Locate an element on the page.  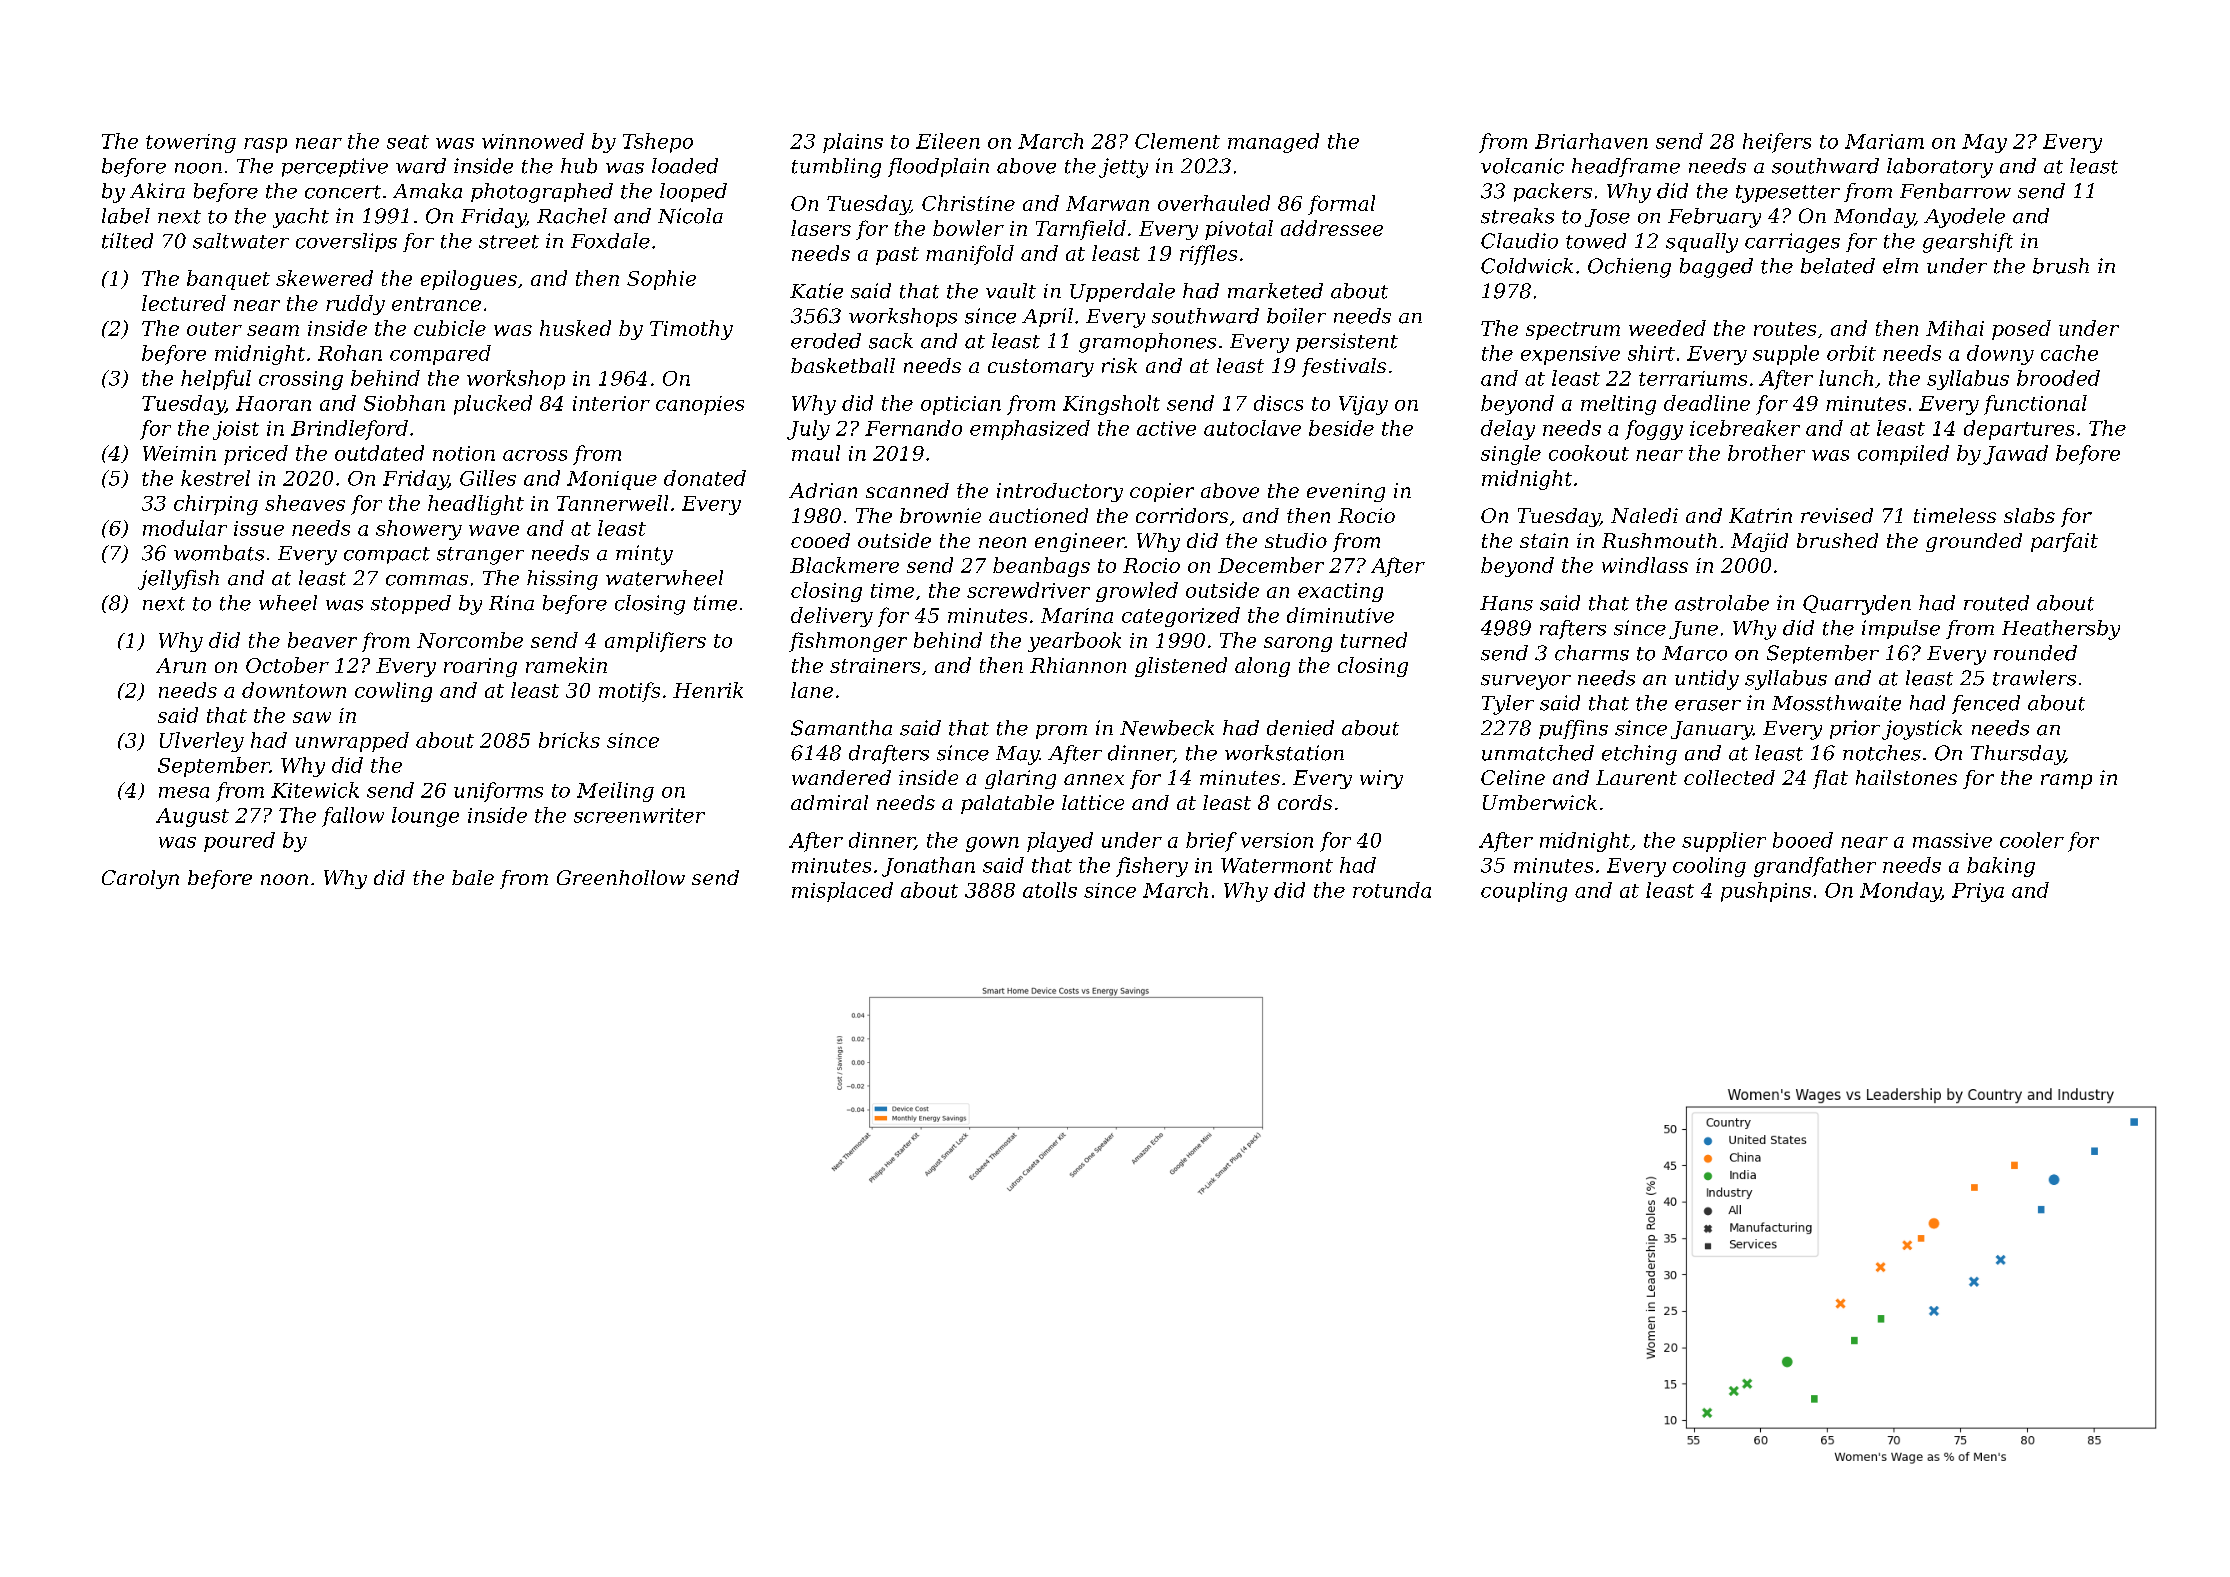
delivery is located at coordinates (832, 617).
